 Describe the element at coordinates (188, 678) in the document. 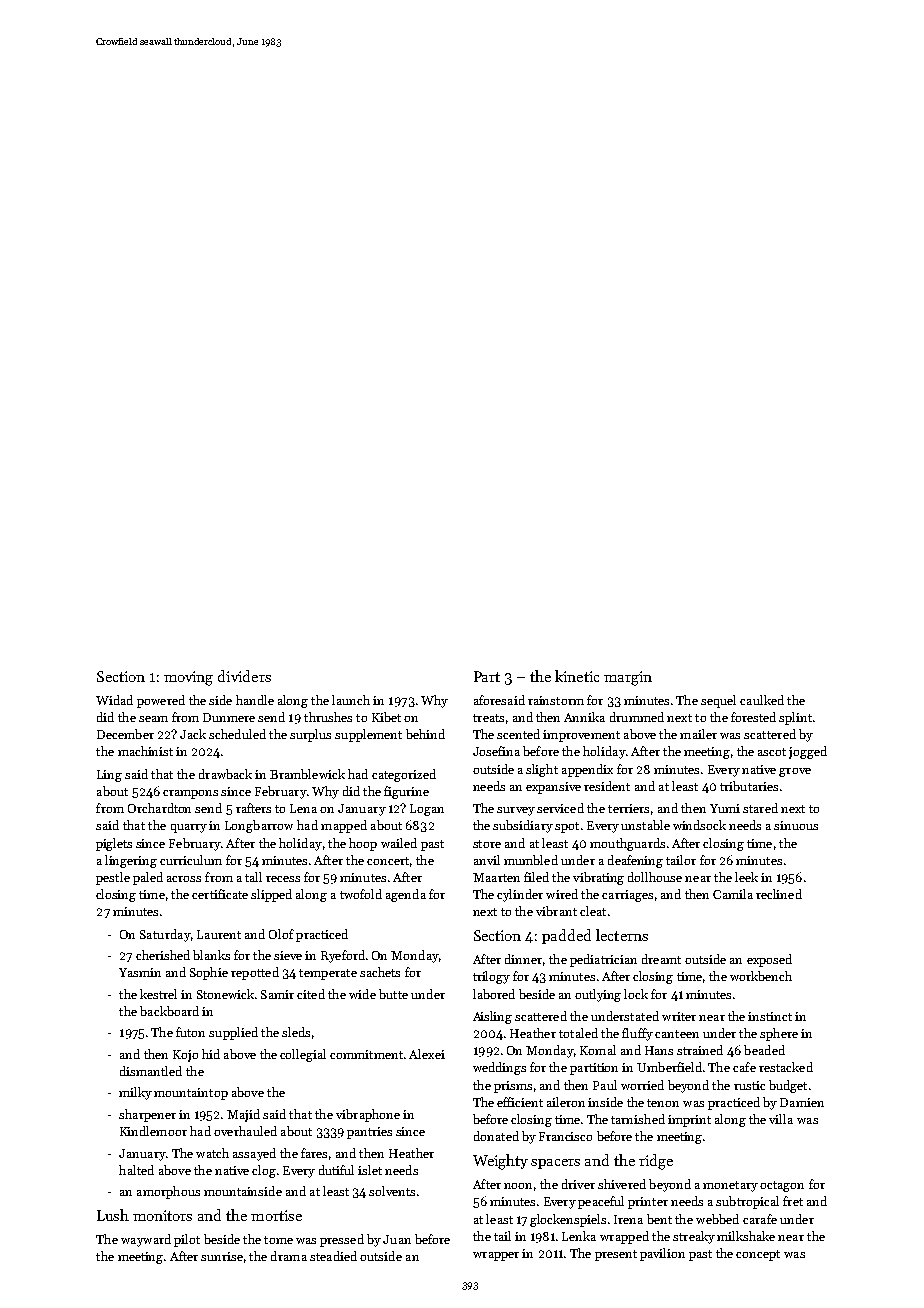

I see `moving` at that location.
